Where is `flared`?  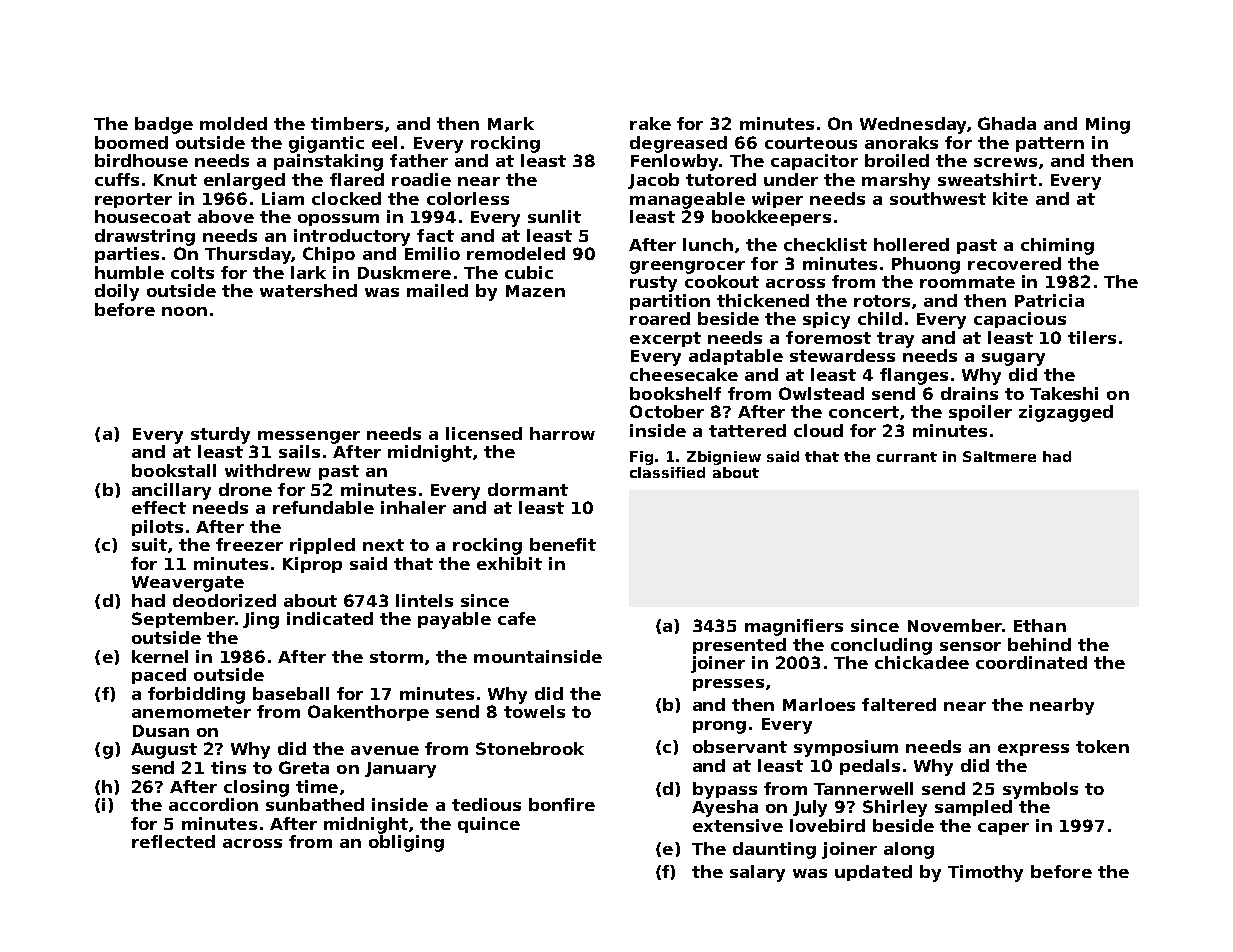
flared is located at coordinates (357, 179).
